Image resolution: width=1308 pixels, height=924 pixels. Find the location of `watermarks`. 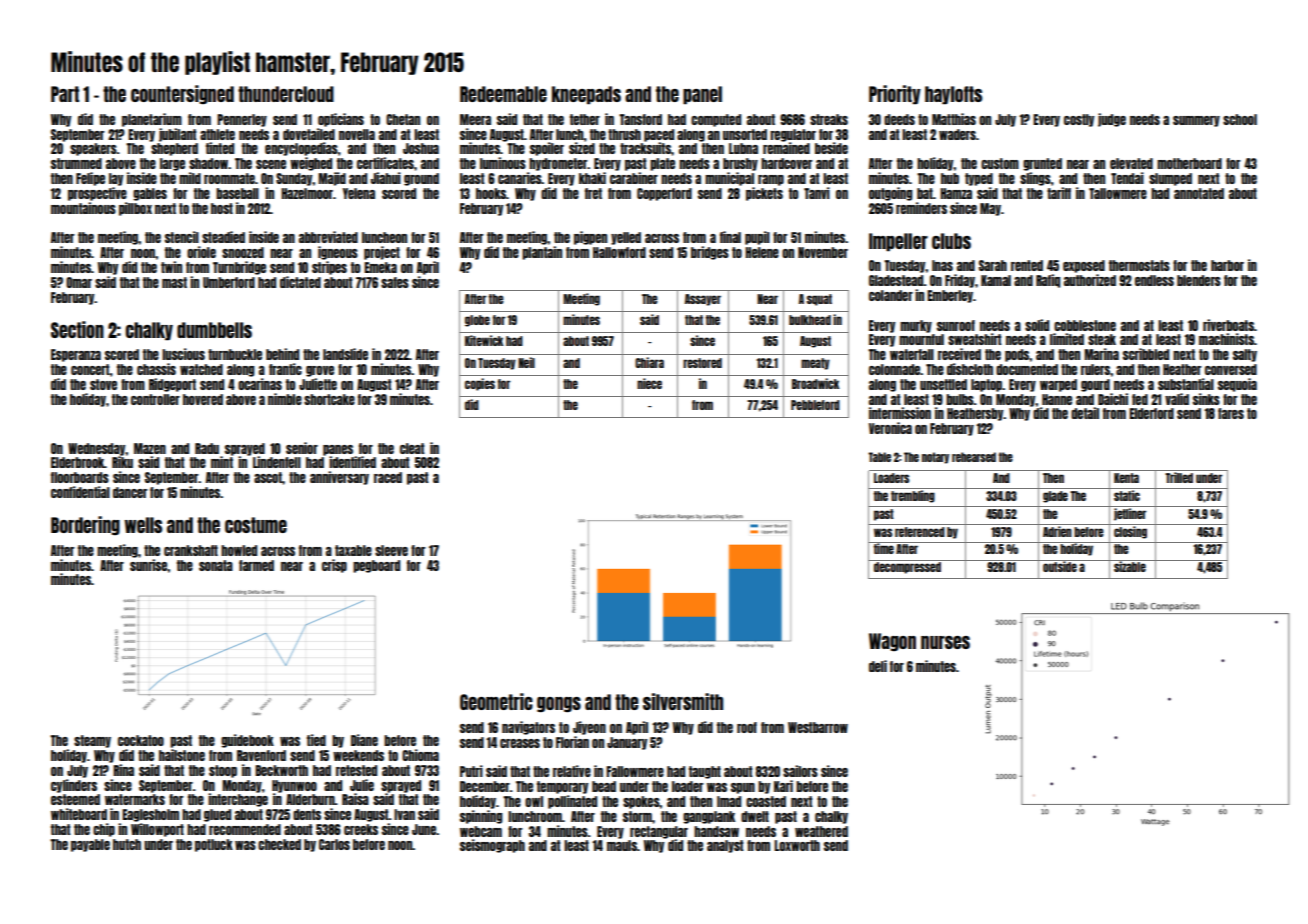

watermarks is located at coordinates (135, 799).
